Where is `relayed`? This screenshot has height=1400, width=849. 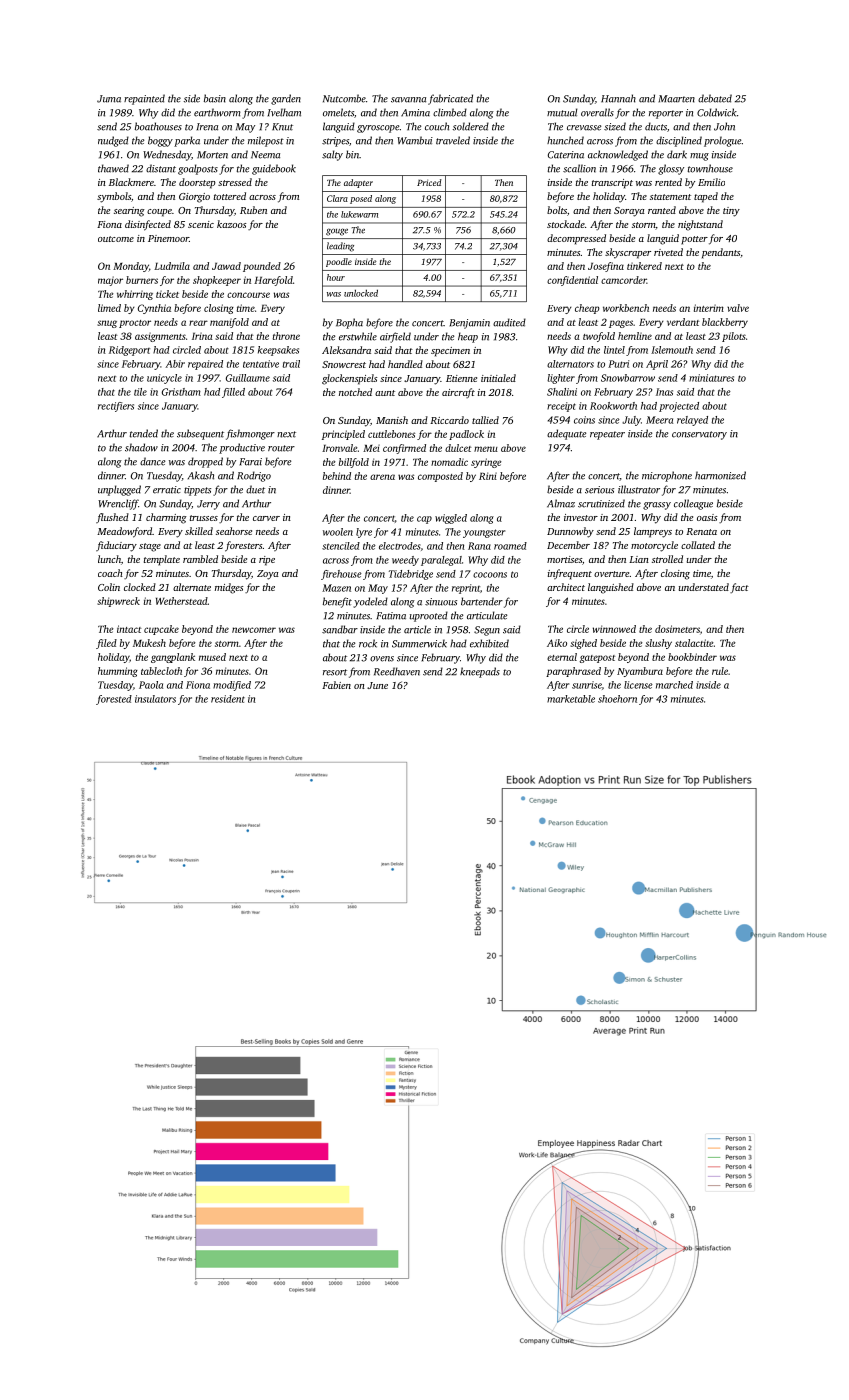
relayed is located at coordinates (692, 421).
